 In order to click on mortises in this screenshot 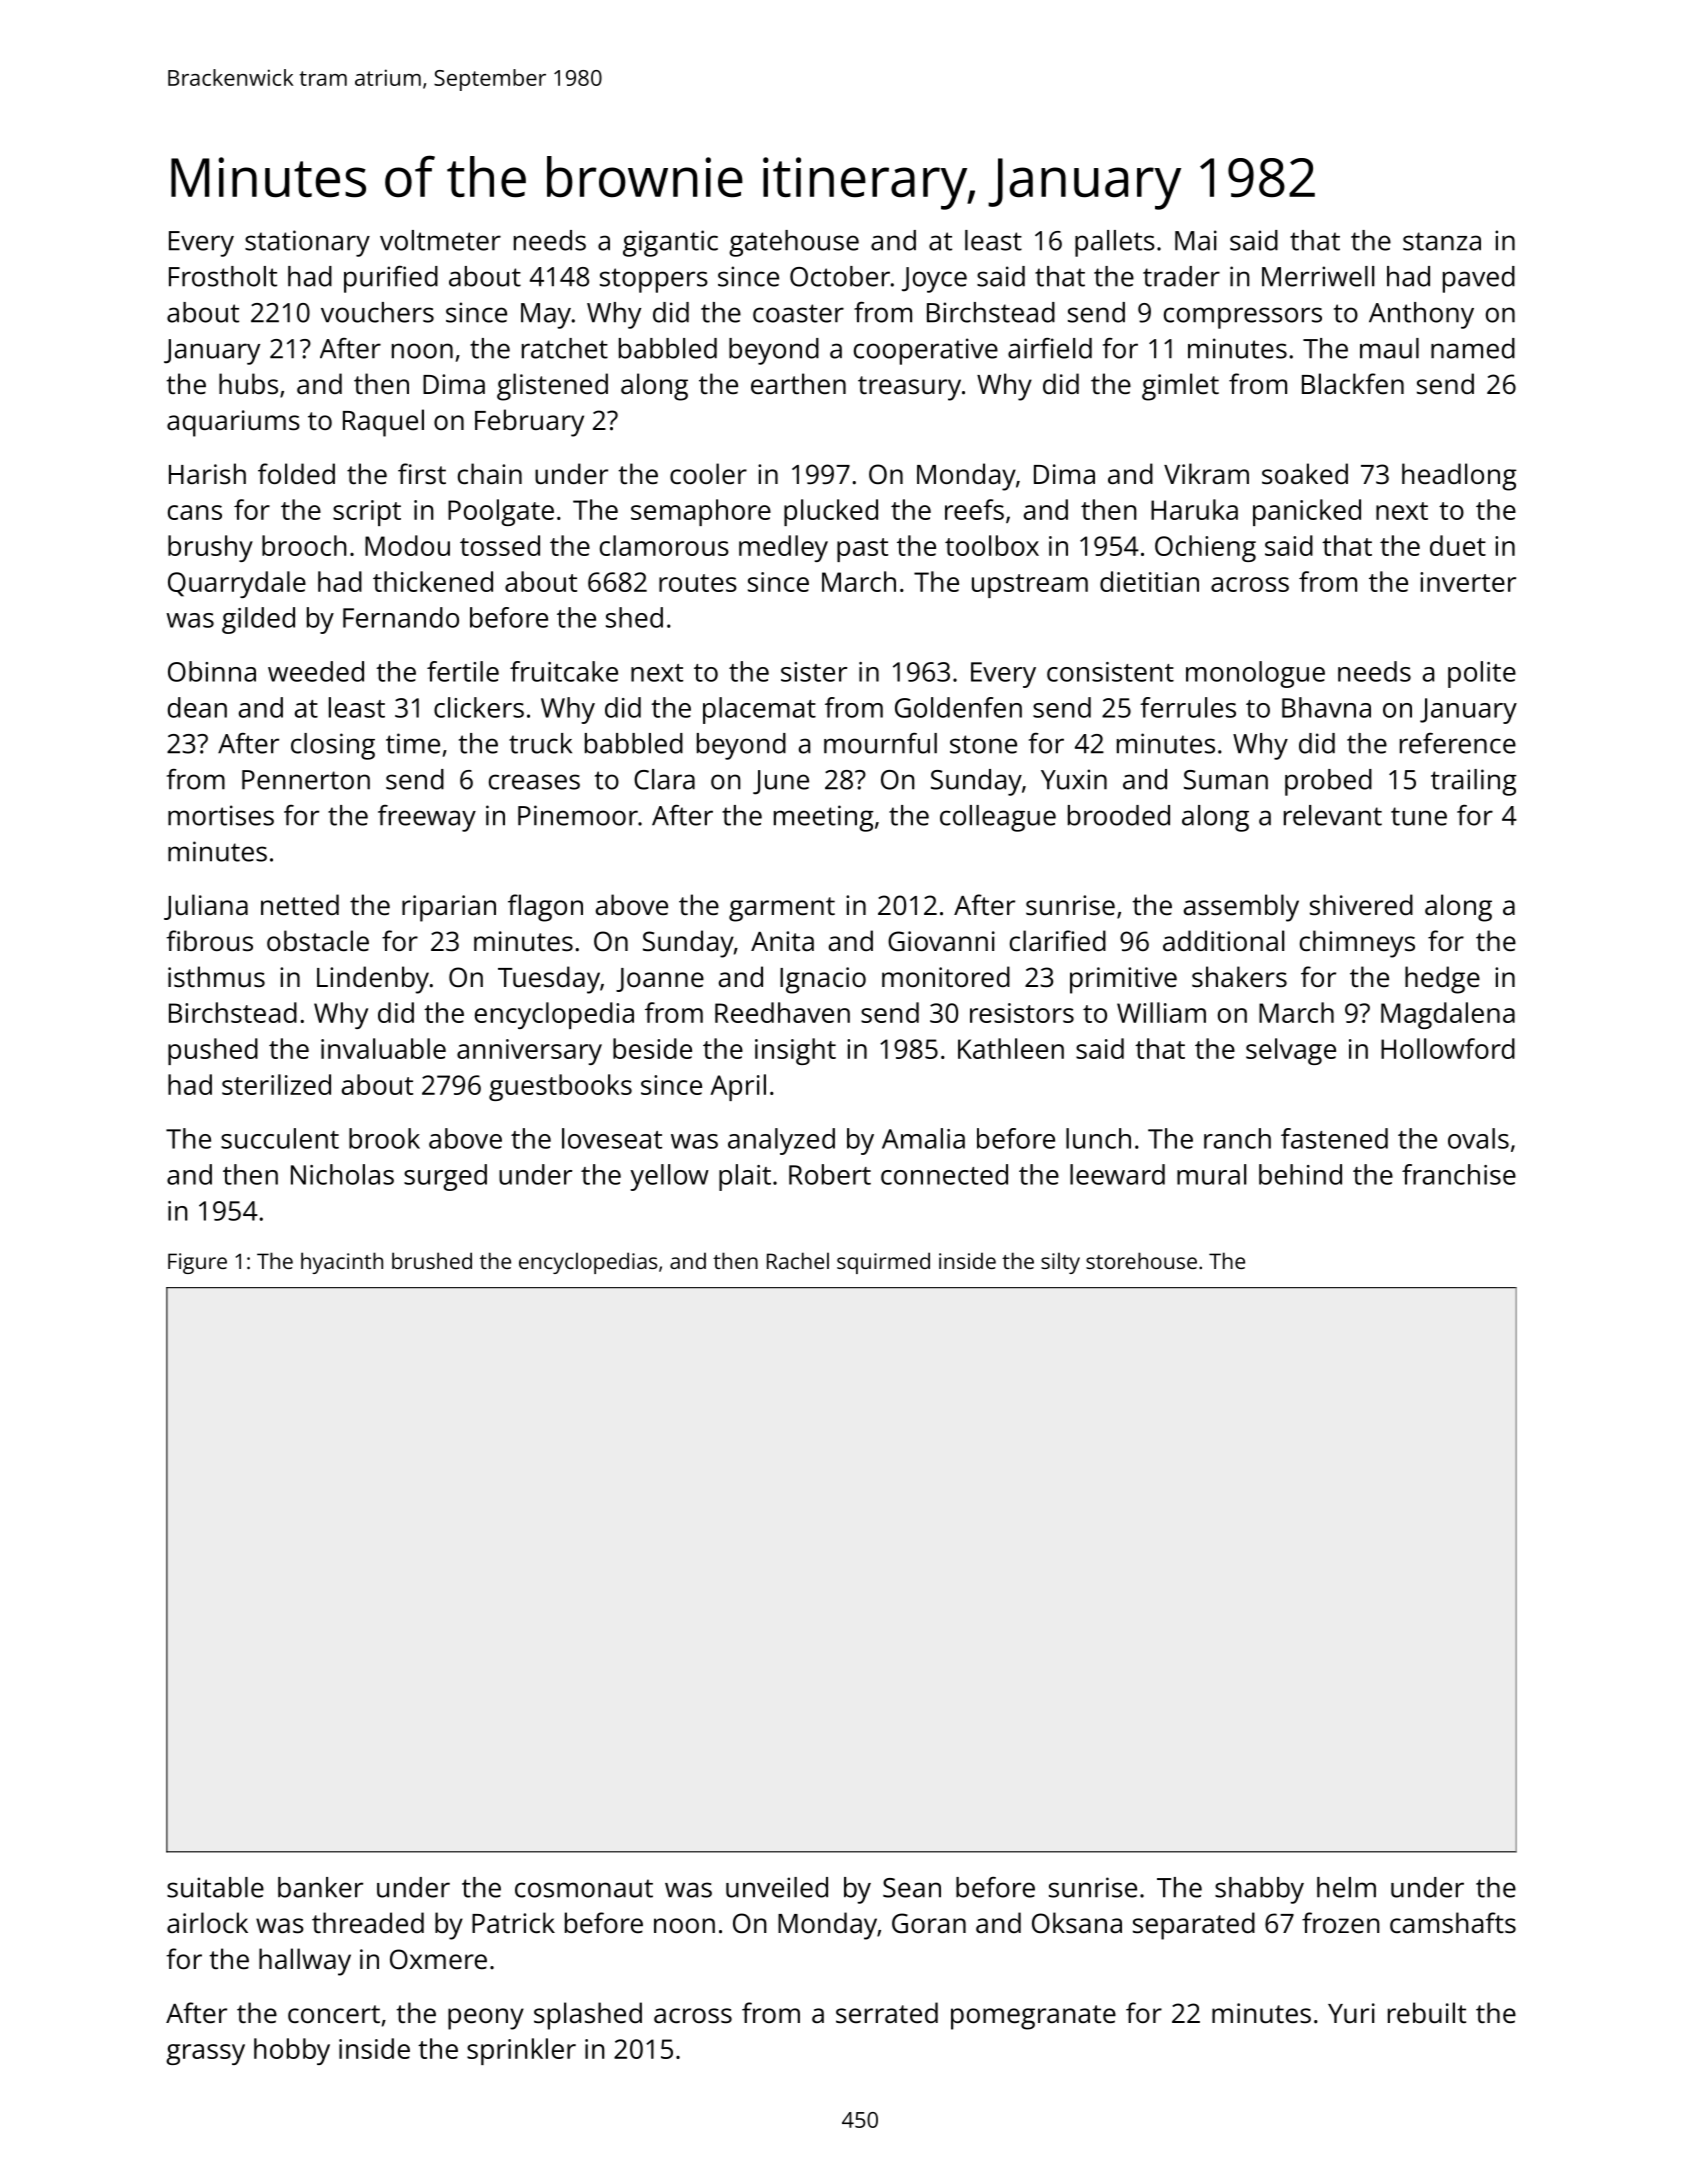, I will do `click(221, 815)`.
